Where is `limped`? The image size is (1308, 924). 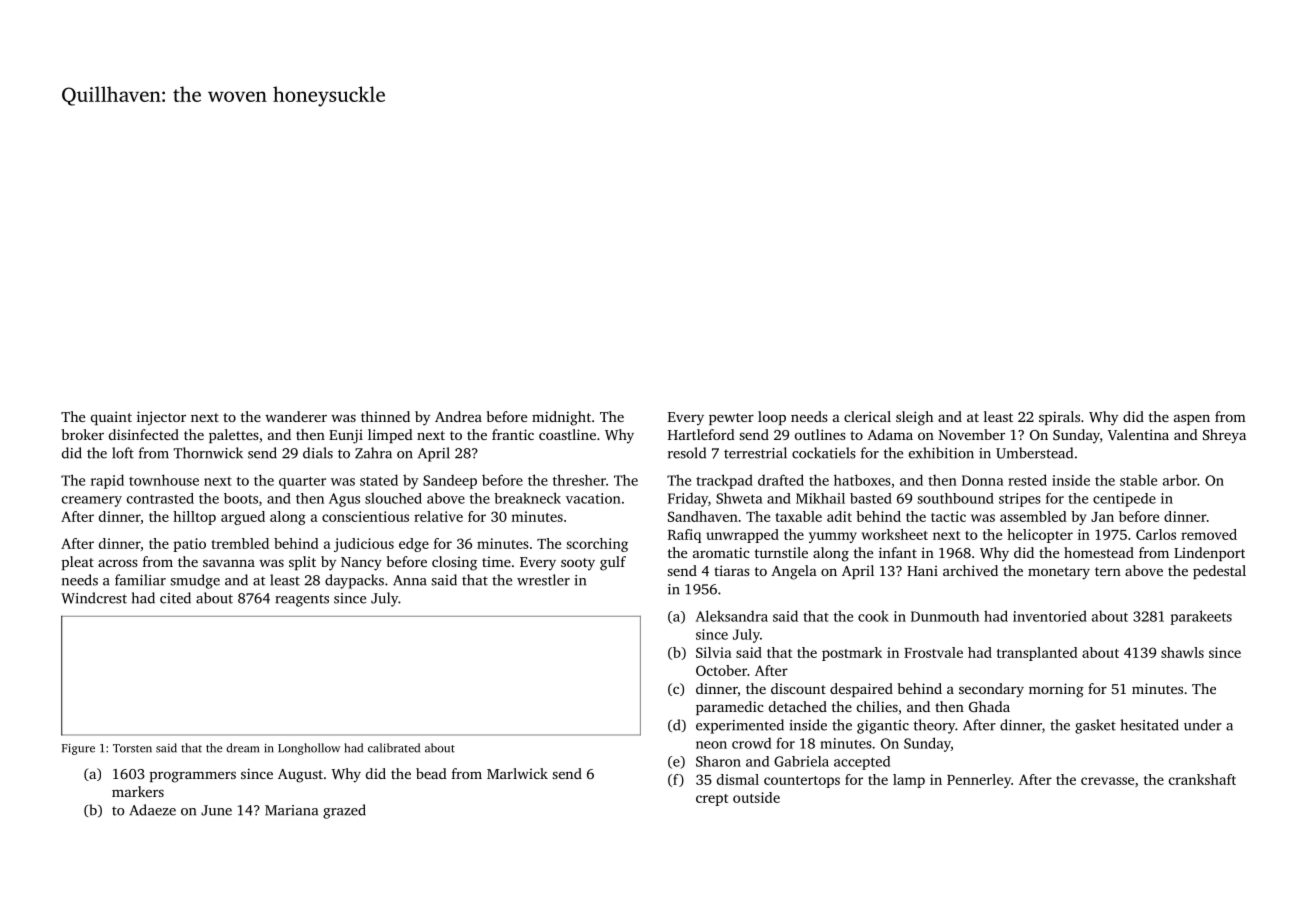
limped is located at coordinates (390, 436).
